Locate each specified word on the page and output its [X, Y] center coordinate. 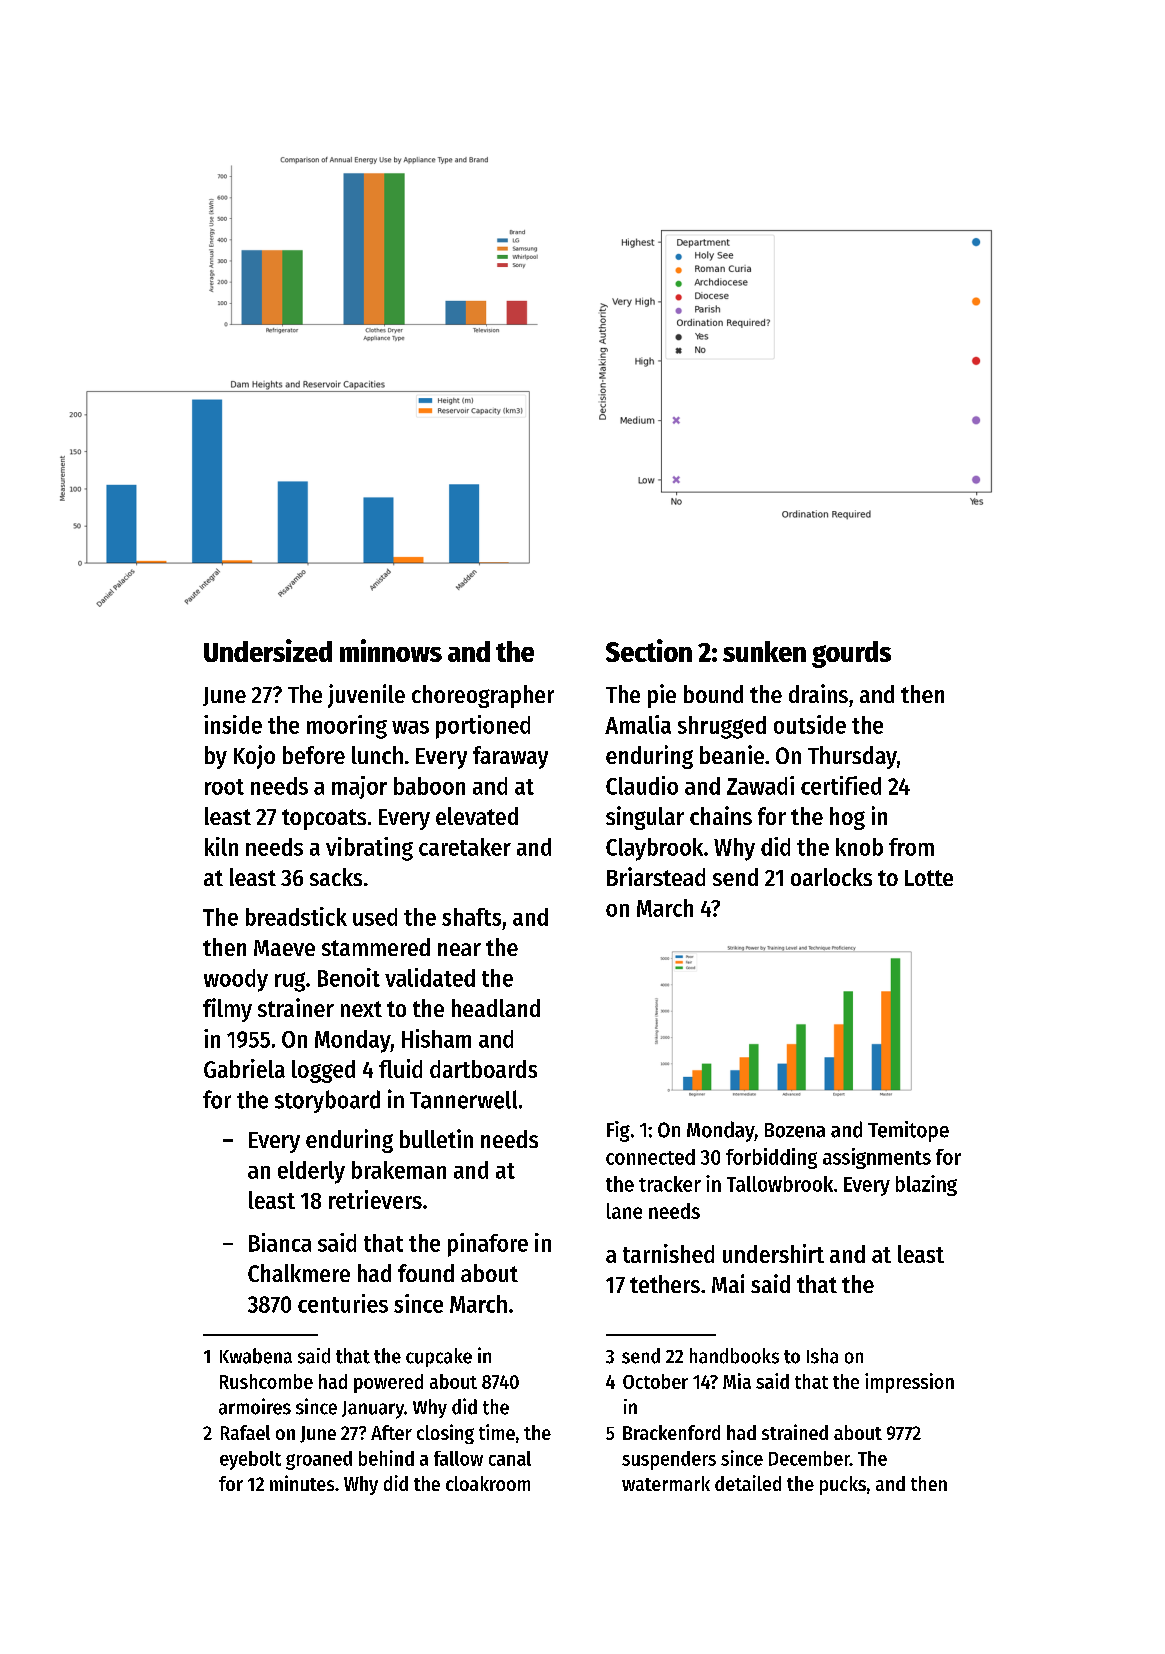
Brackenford [671, 1432]
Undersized [268, 650]
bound [713, 694]
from [911, 847]
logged [323, 1071]
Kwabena [256, 1356]
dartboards [483, 1069]
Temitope [908, 1131]
